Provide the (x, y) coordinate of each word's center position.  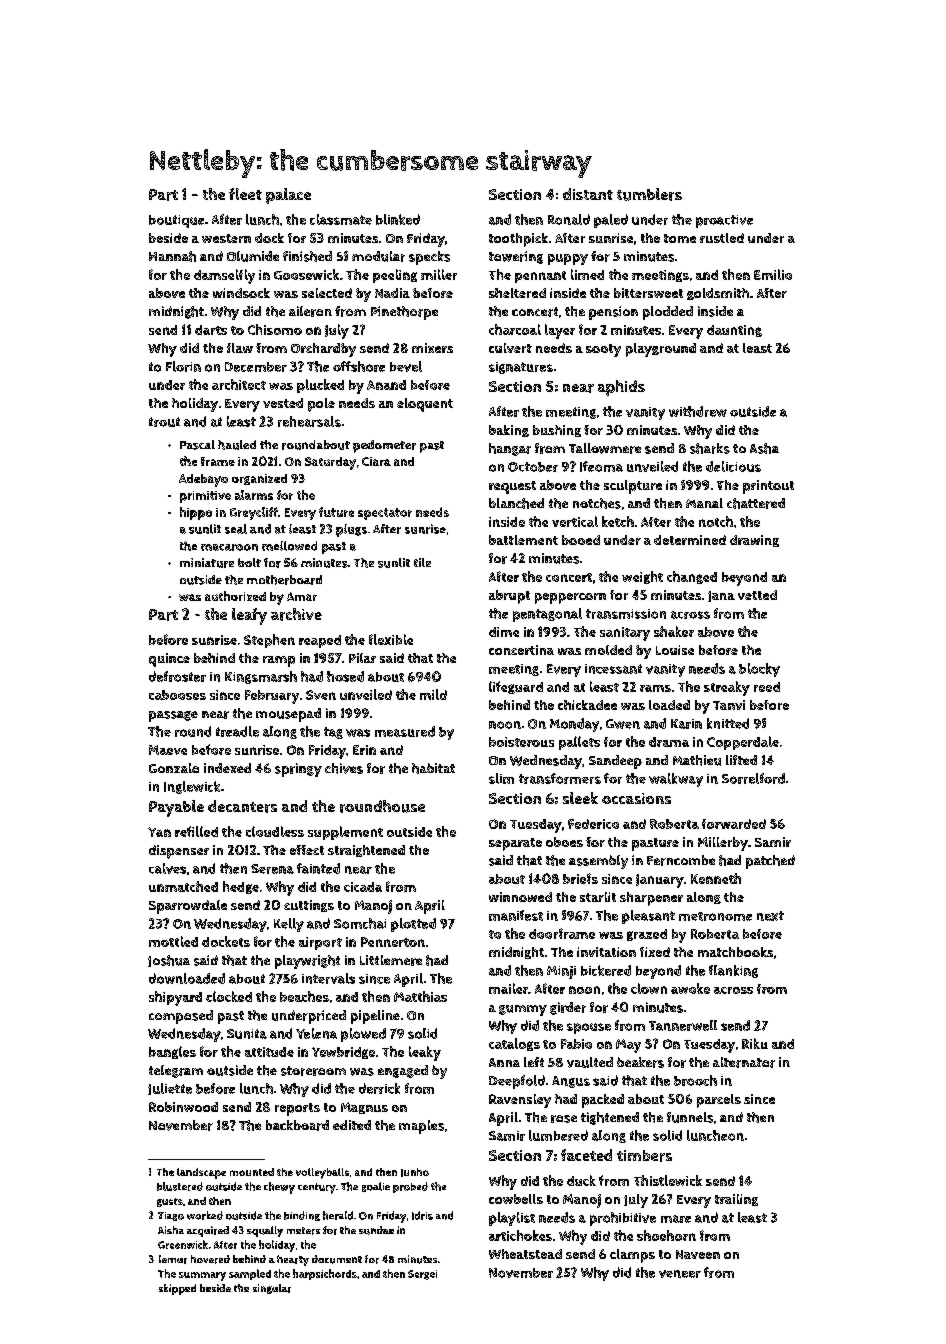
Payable (176, 808)
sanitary (625, 634)
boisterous (521, 742)
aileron (310, 311)
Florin (183, 366)
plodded (668, 313)
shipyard (175, 998)
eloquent (425, 405)
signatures (521, 368)
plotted (413, 925)
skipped (177, 1289)
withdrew (698, 411)
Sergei (422, 1275)
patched (770, 862)
